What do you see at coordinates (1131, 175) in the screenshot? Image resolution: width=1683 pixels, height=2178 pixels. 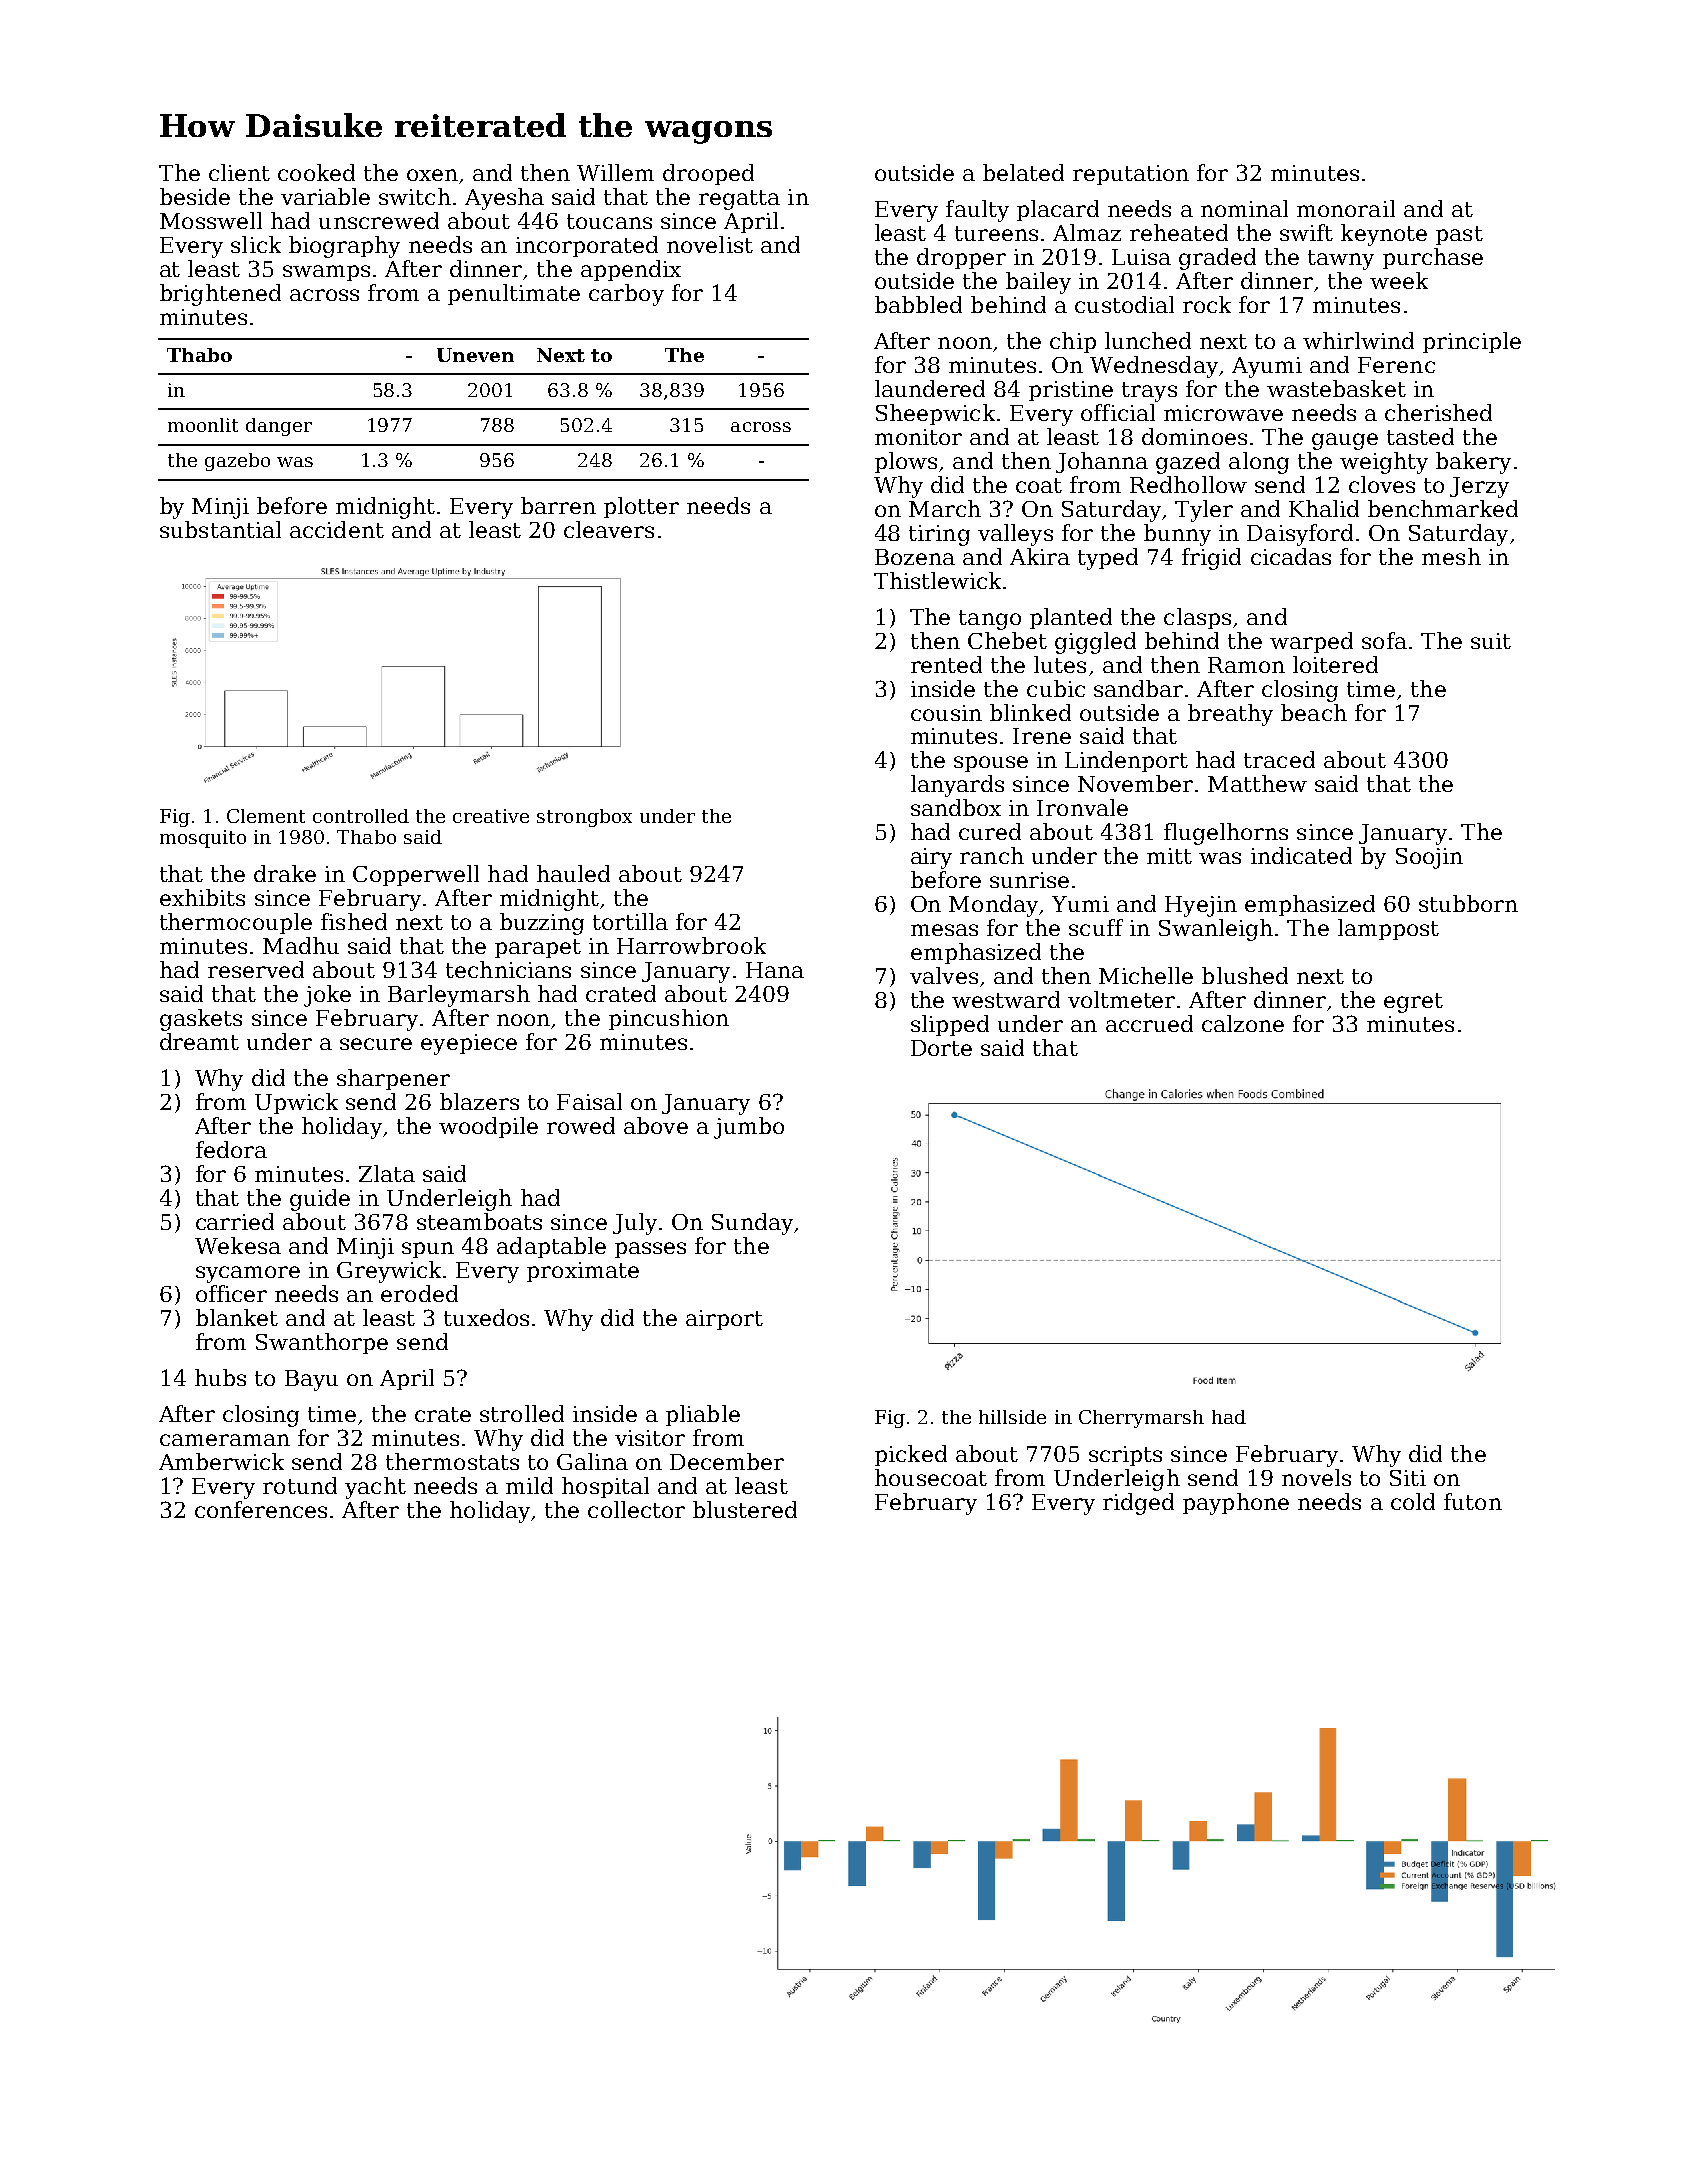 I see `reputation` at bounding box center [1131, 175].
